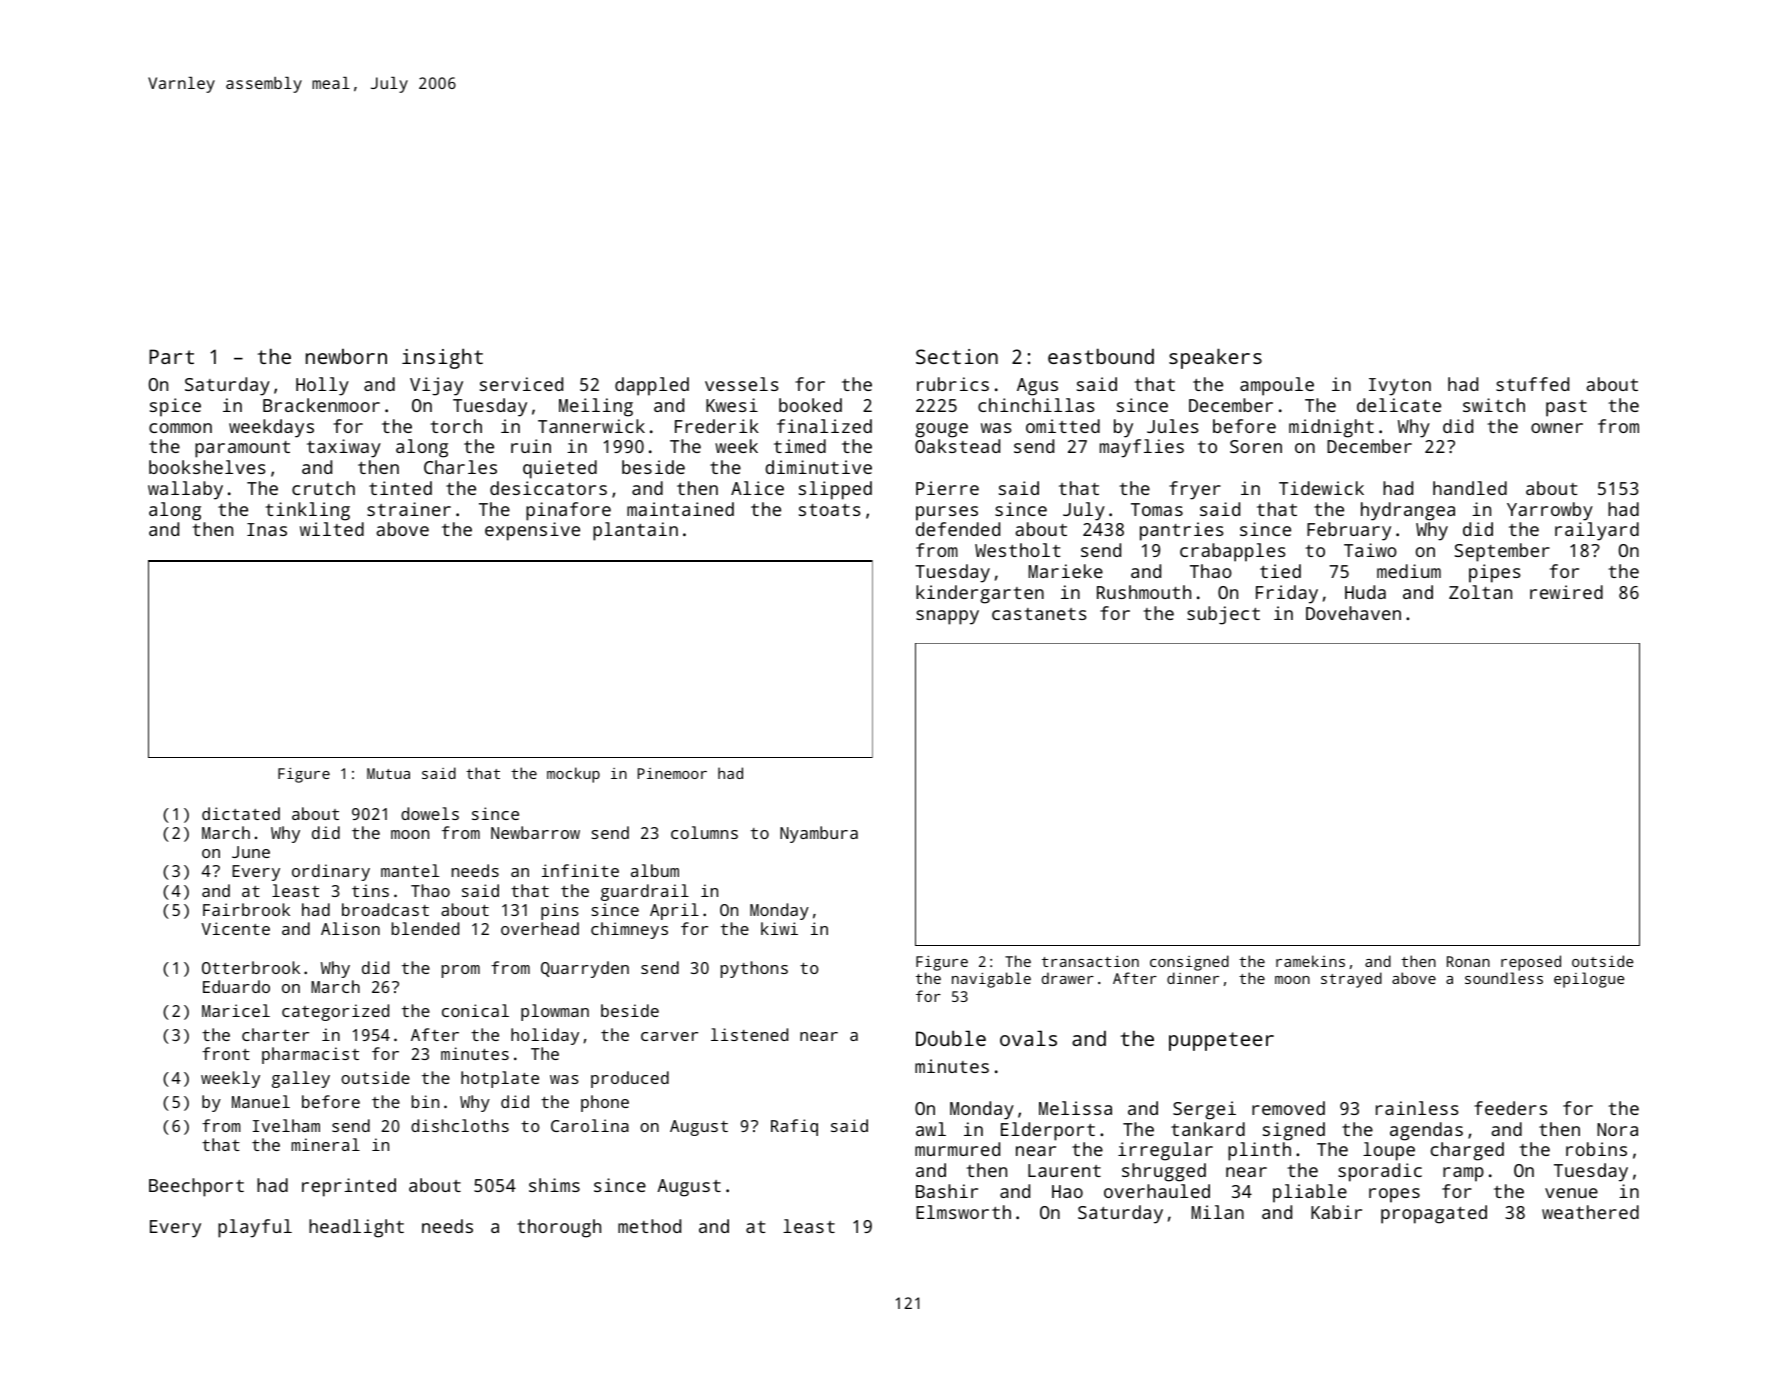 Image resolution: width=1788 pixels, height=1382 pixels. What do you see at coordinates (1064, 1170) in the image?
I see `Laurent` at bounding box center [1064, 1170].
